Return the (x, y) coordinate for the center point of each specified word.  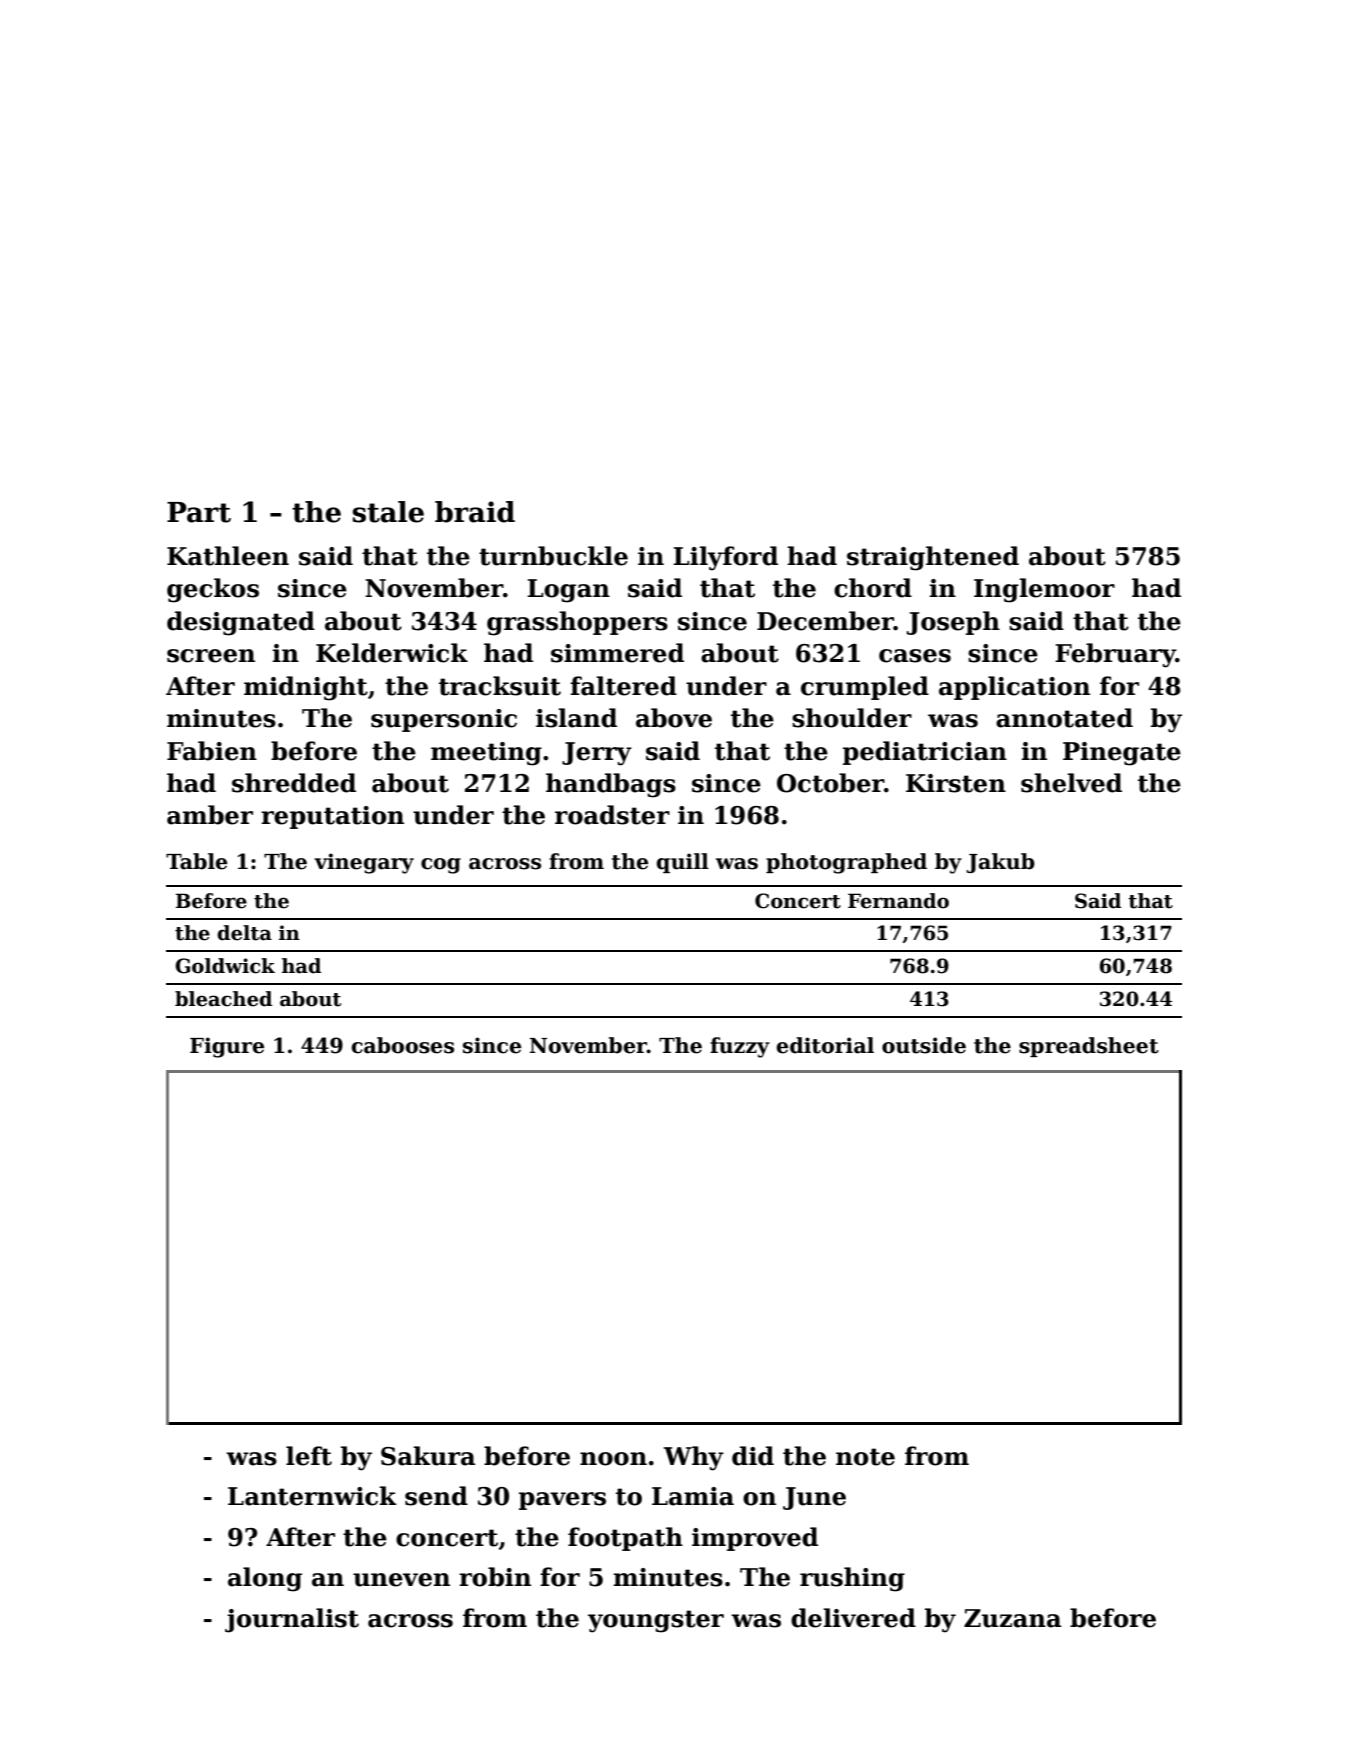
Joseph (953, 623)
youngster (656, 1621)
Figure (227, 1047)
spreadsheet (1089, 1047)
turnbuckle (553, 556)
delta (244, 933)
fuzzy (740, 1047)
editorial (825, 1045)
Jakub (1000, 863)
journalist (292, 1620)
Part (199, 512)
